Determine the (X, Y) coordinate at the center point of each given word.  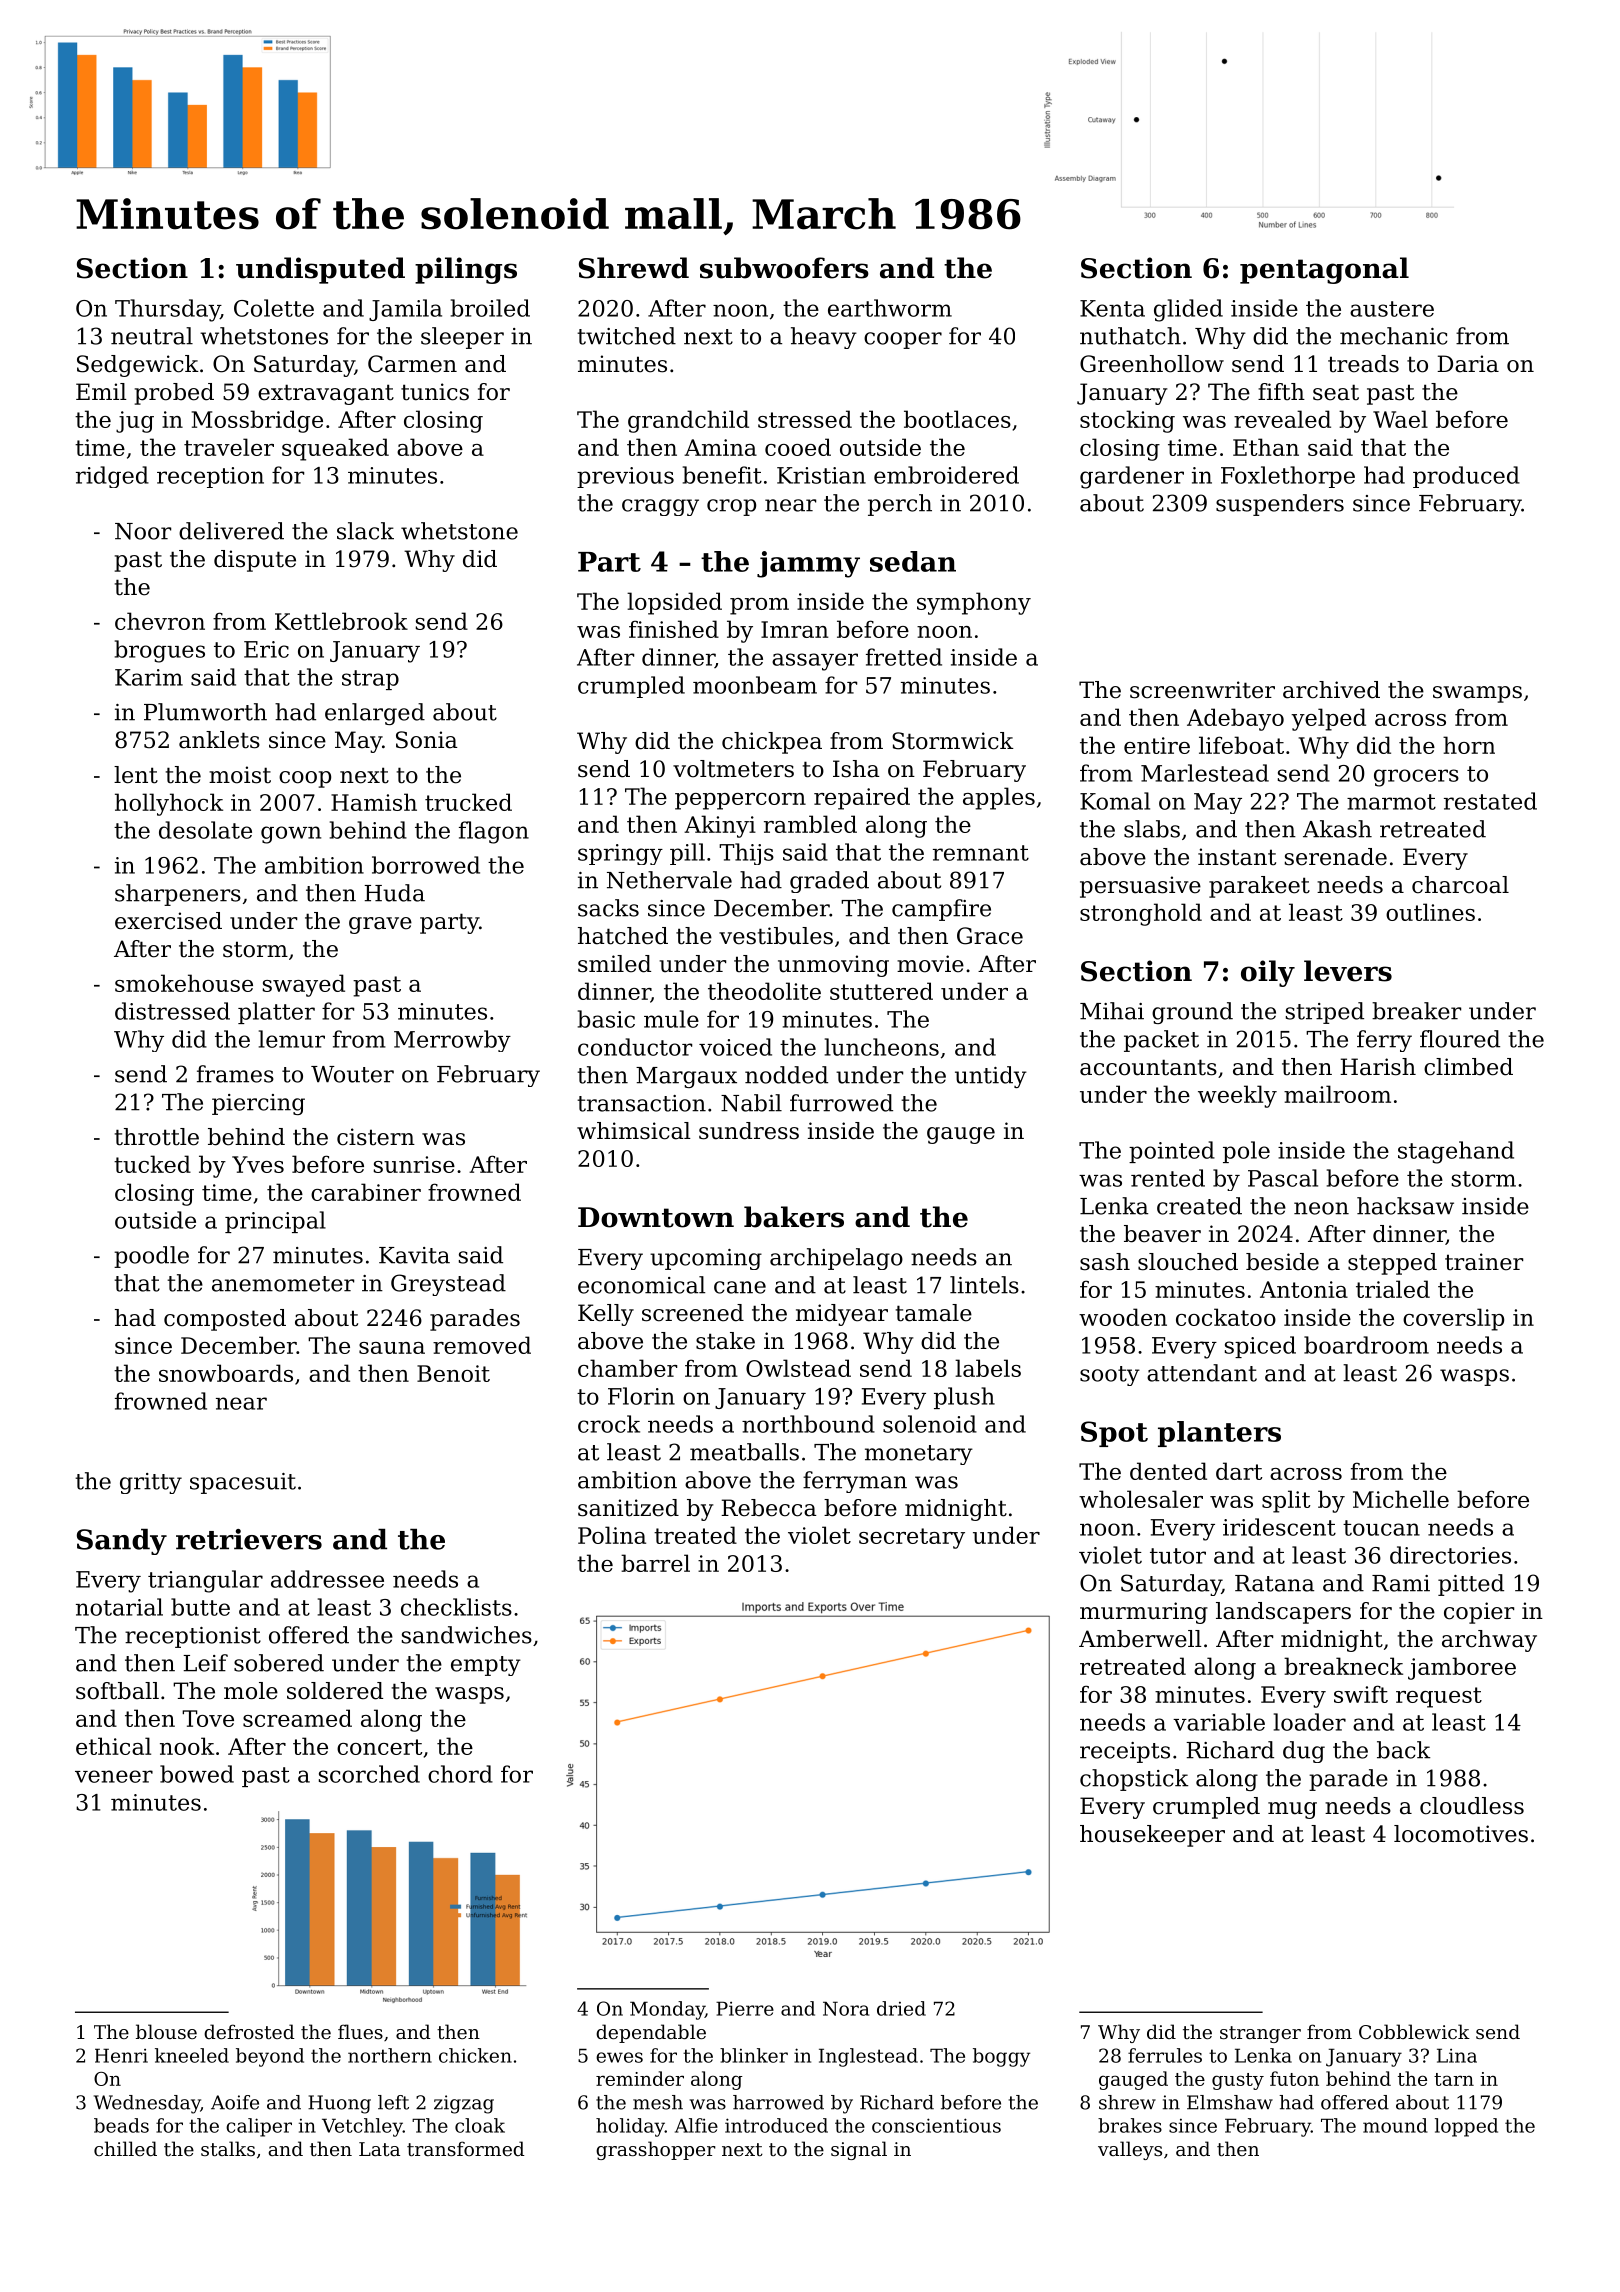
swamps (1477, 694)
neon (1321, 1208)
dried (901, 2008)
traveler (229, 447)
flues (360, 2031)
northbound (808, 1424)
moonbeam (755, 685)
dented (1168, 1471)
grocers (1416, 778)
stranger (1260, 2034)
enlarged (375, 714)
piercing (258, 1104)
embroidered (946, 475)
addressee (327, 1579)
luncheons (882, 1047)
